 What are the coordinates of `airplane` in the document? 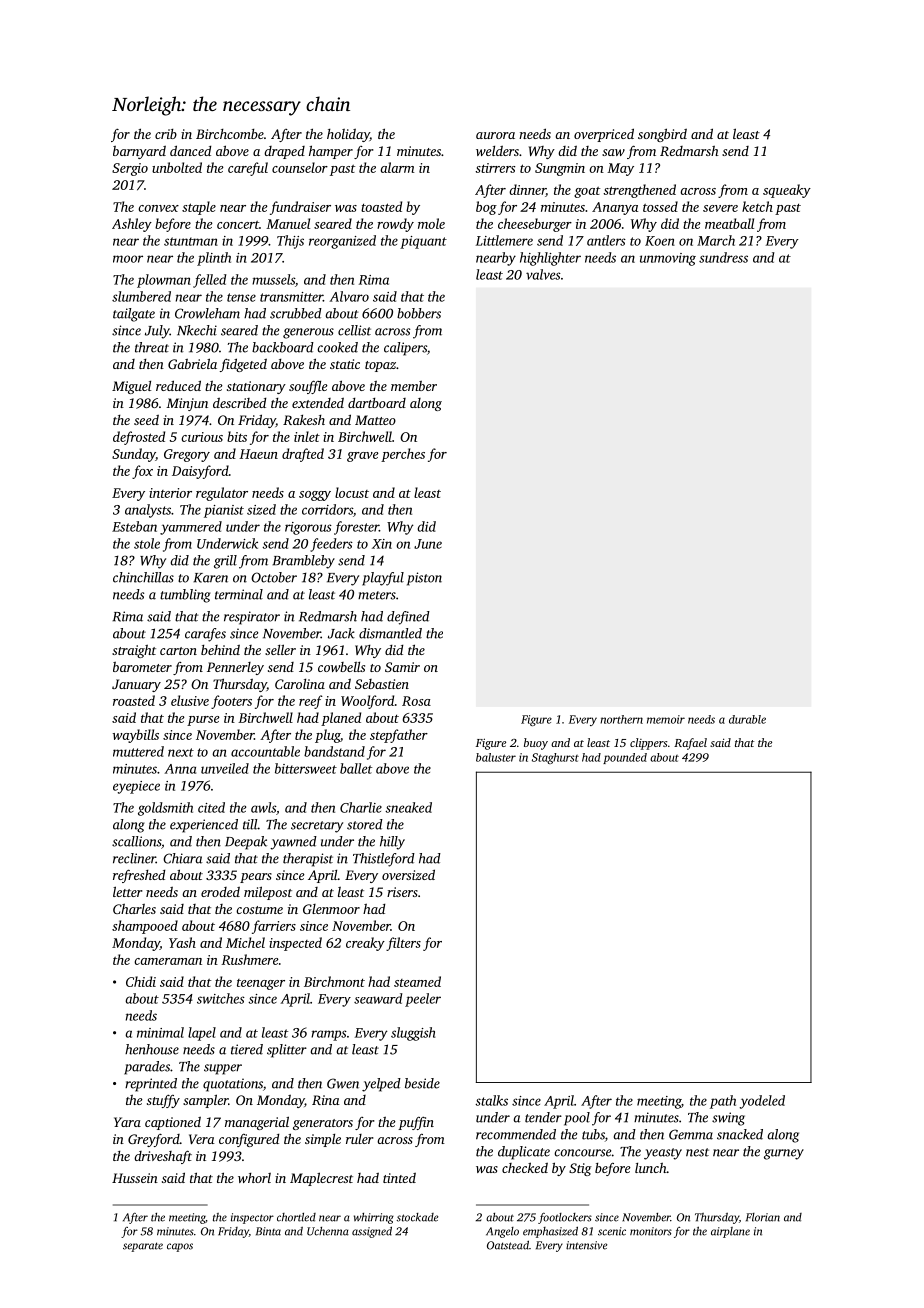 It's located at (730, 1232).
